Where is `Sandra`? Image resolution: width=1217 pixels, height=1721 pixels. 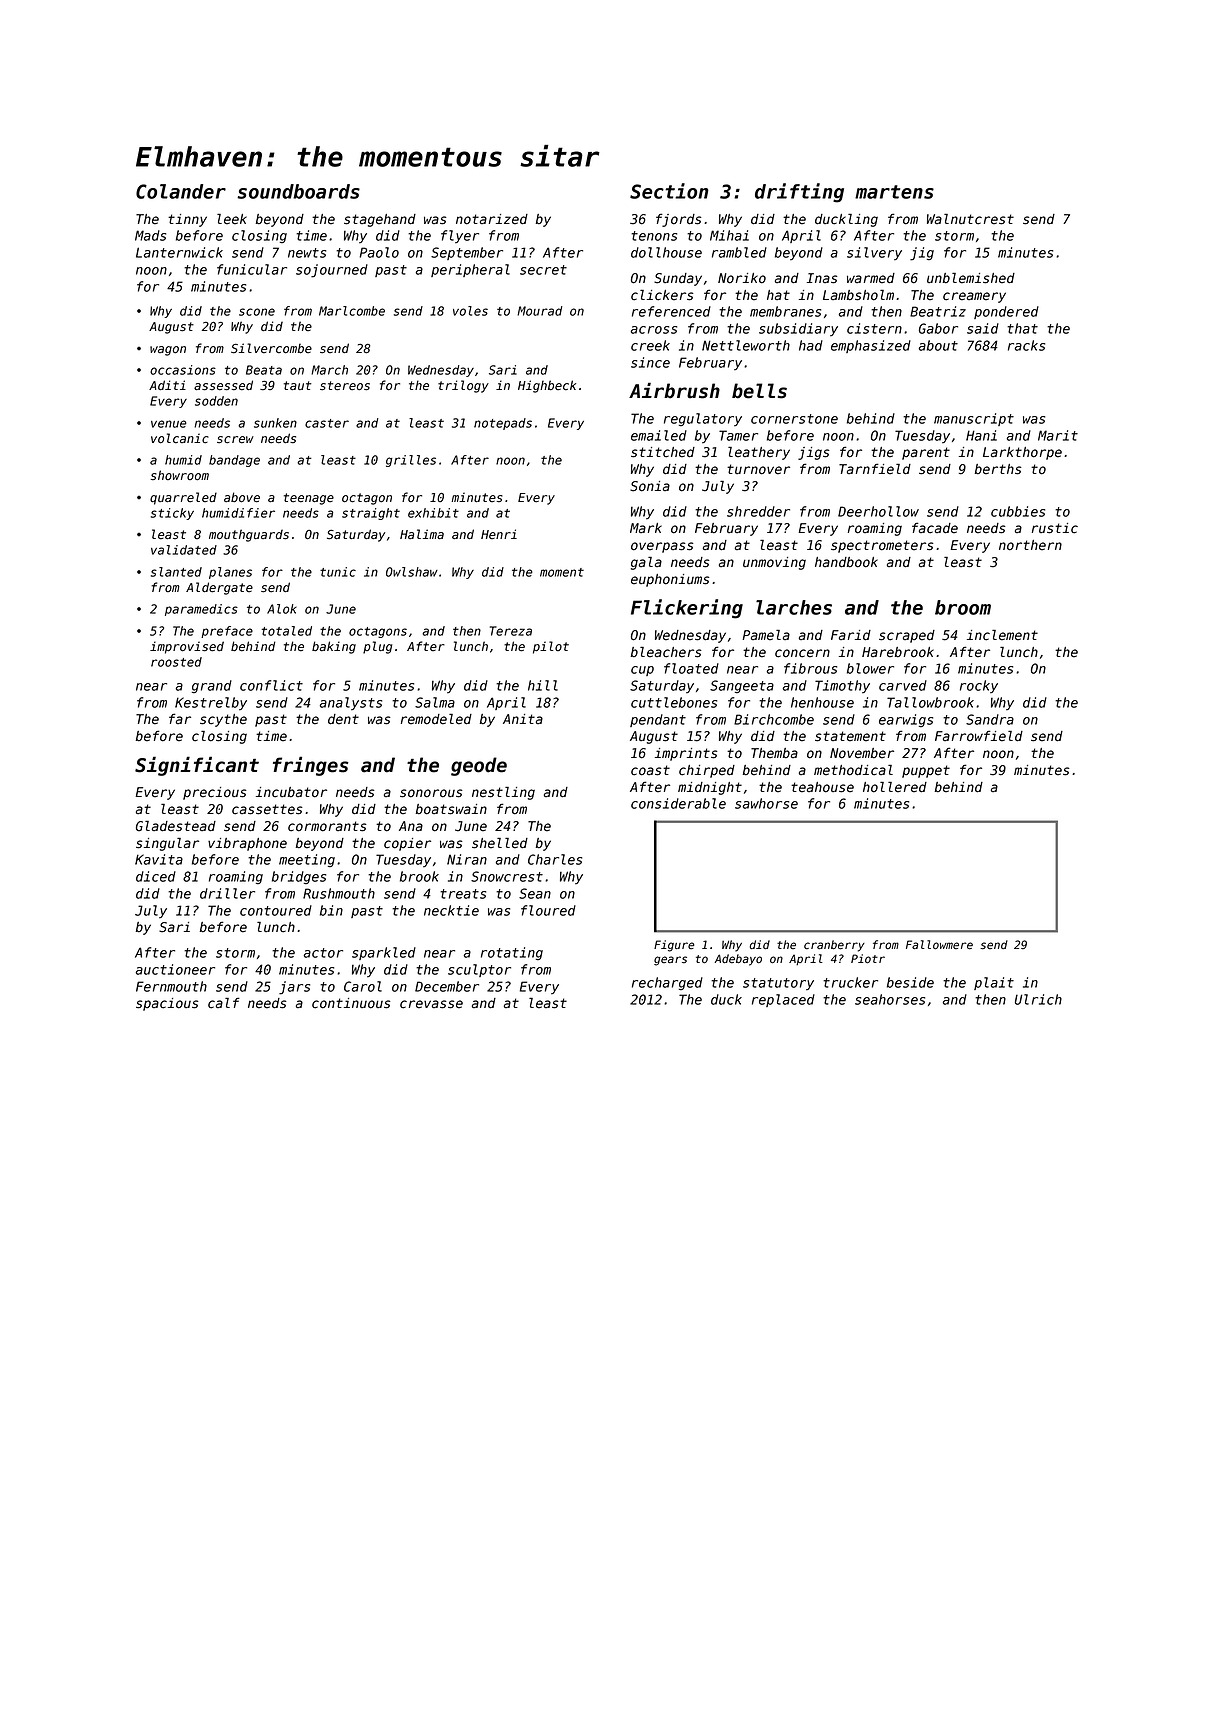
Sandra is located at coordinates (990, 719).
